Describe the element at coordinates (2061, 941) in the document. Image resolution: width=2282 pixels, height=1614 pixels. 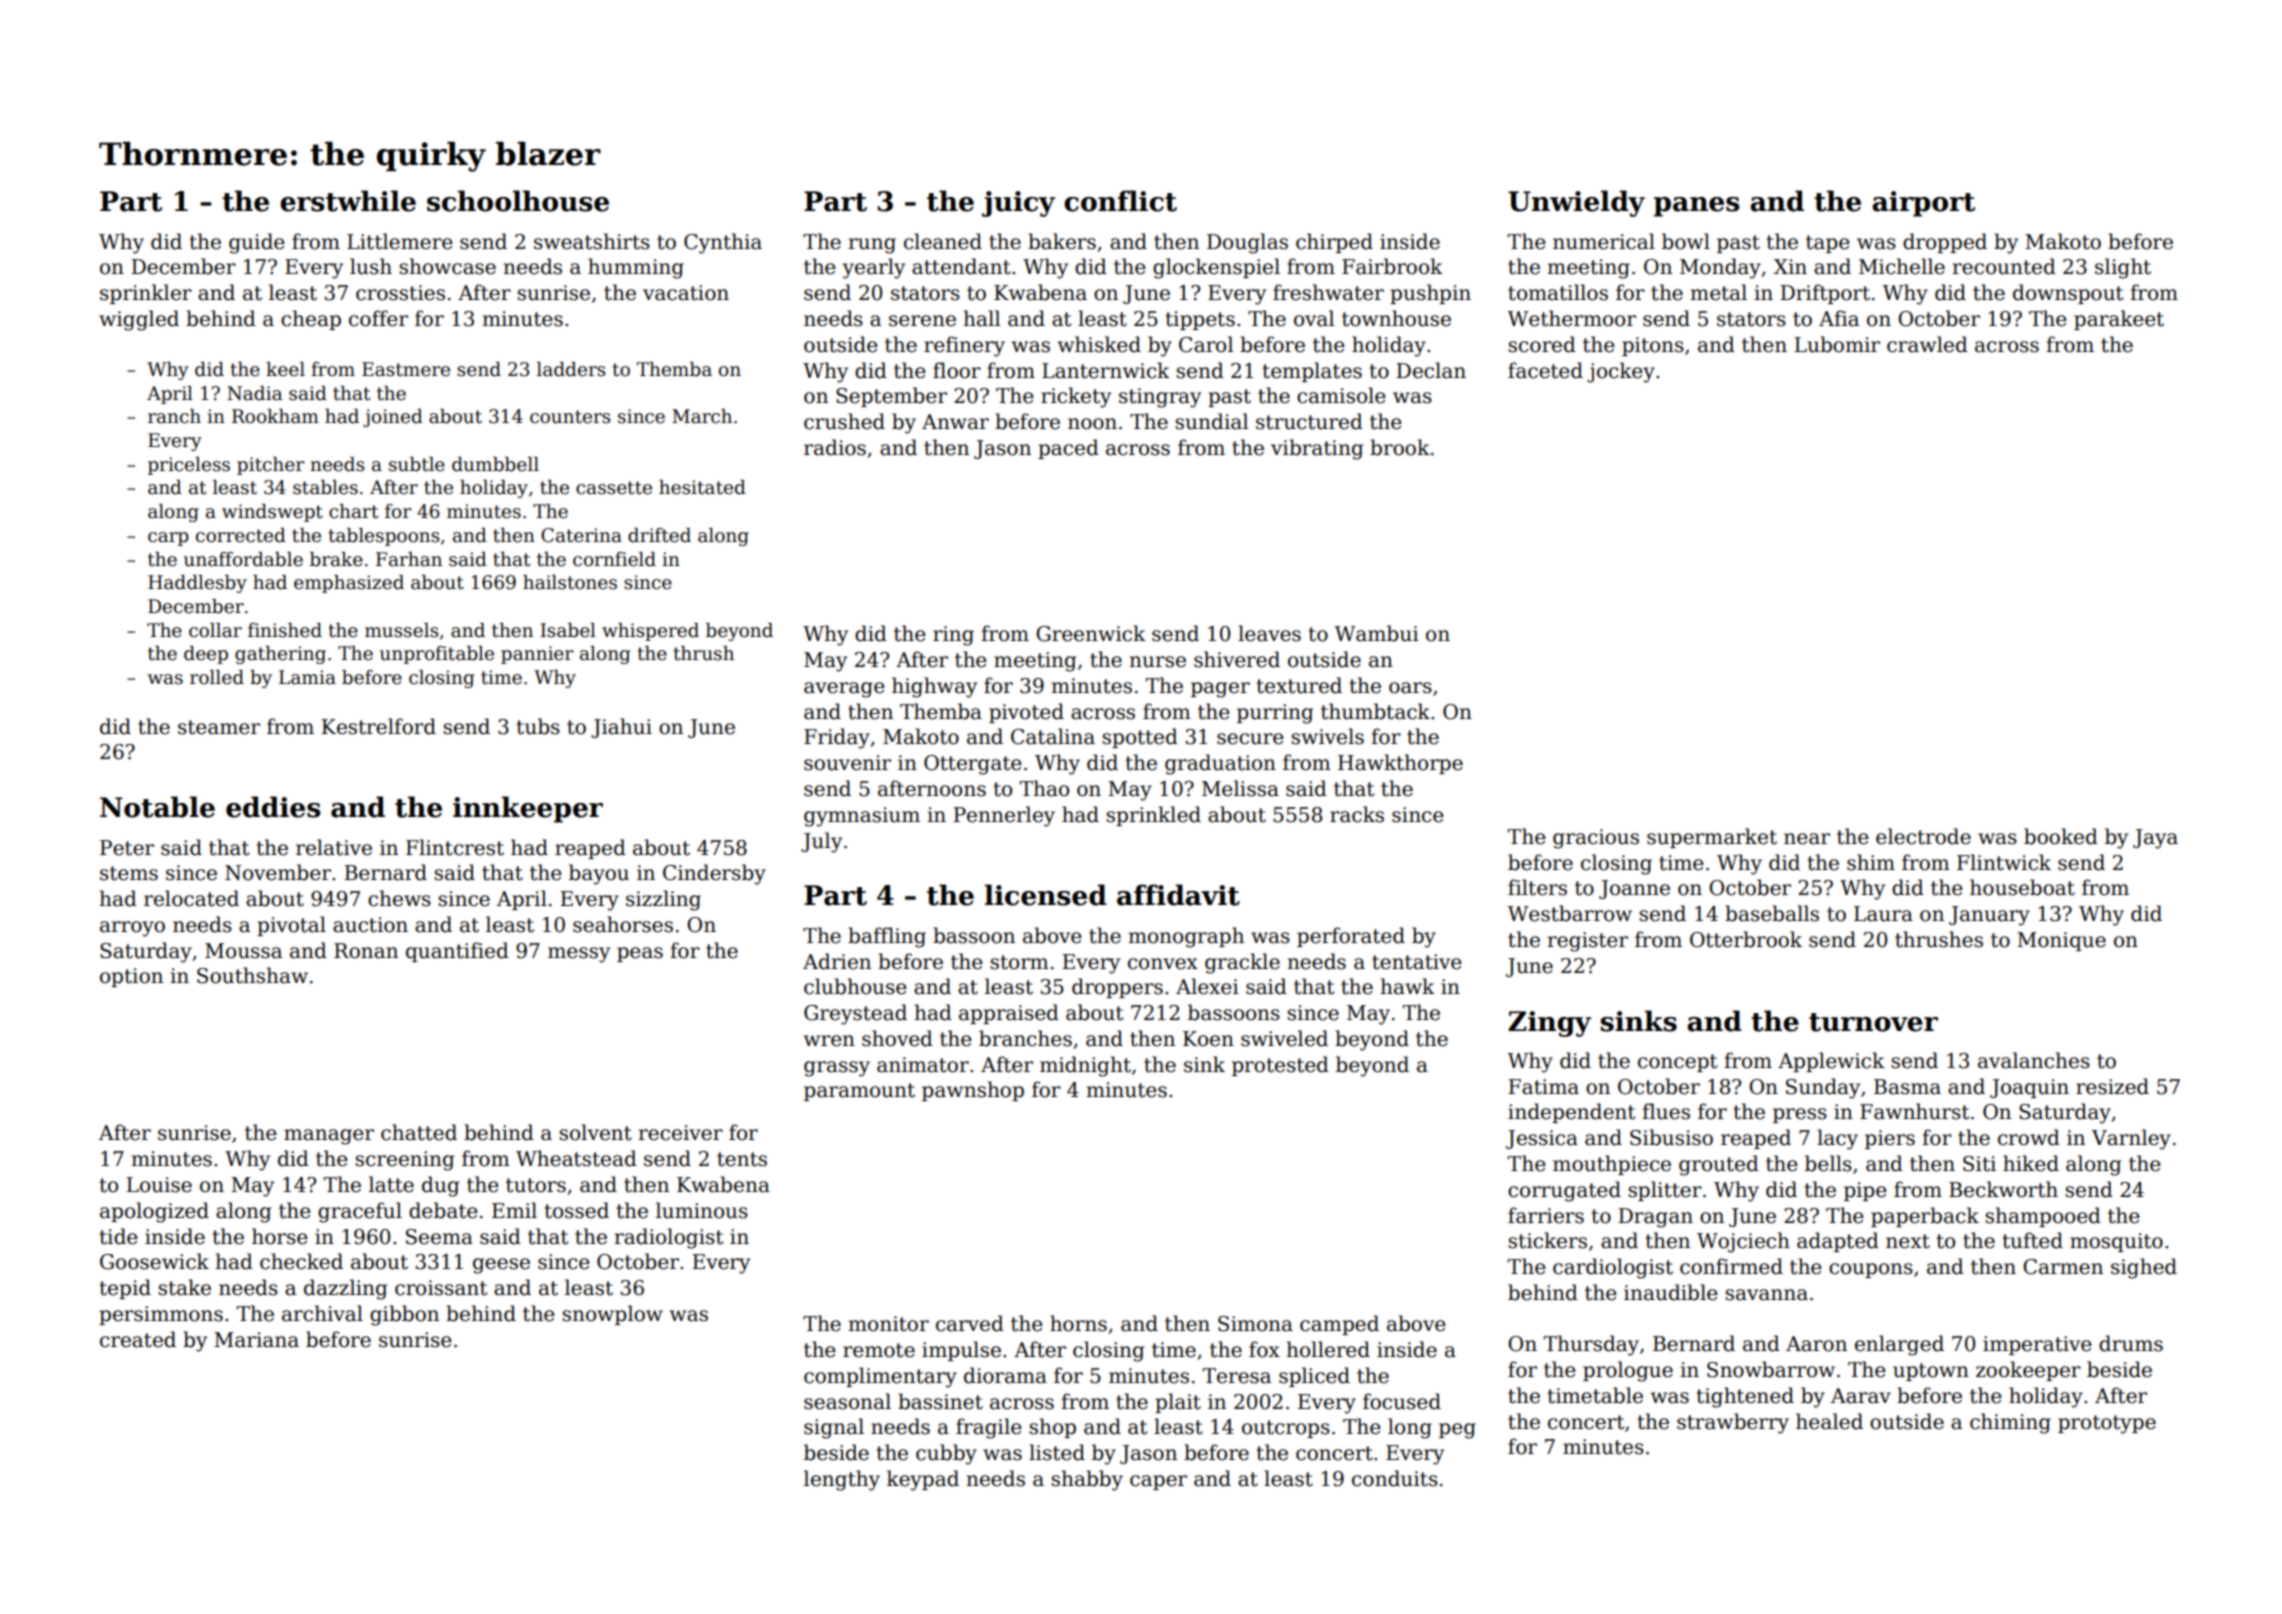
I see `Monique` at that location.
